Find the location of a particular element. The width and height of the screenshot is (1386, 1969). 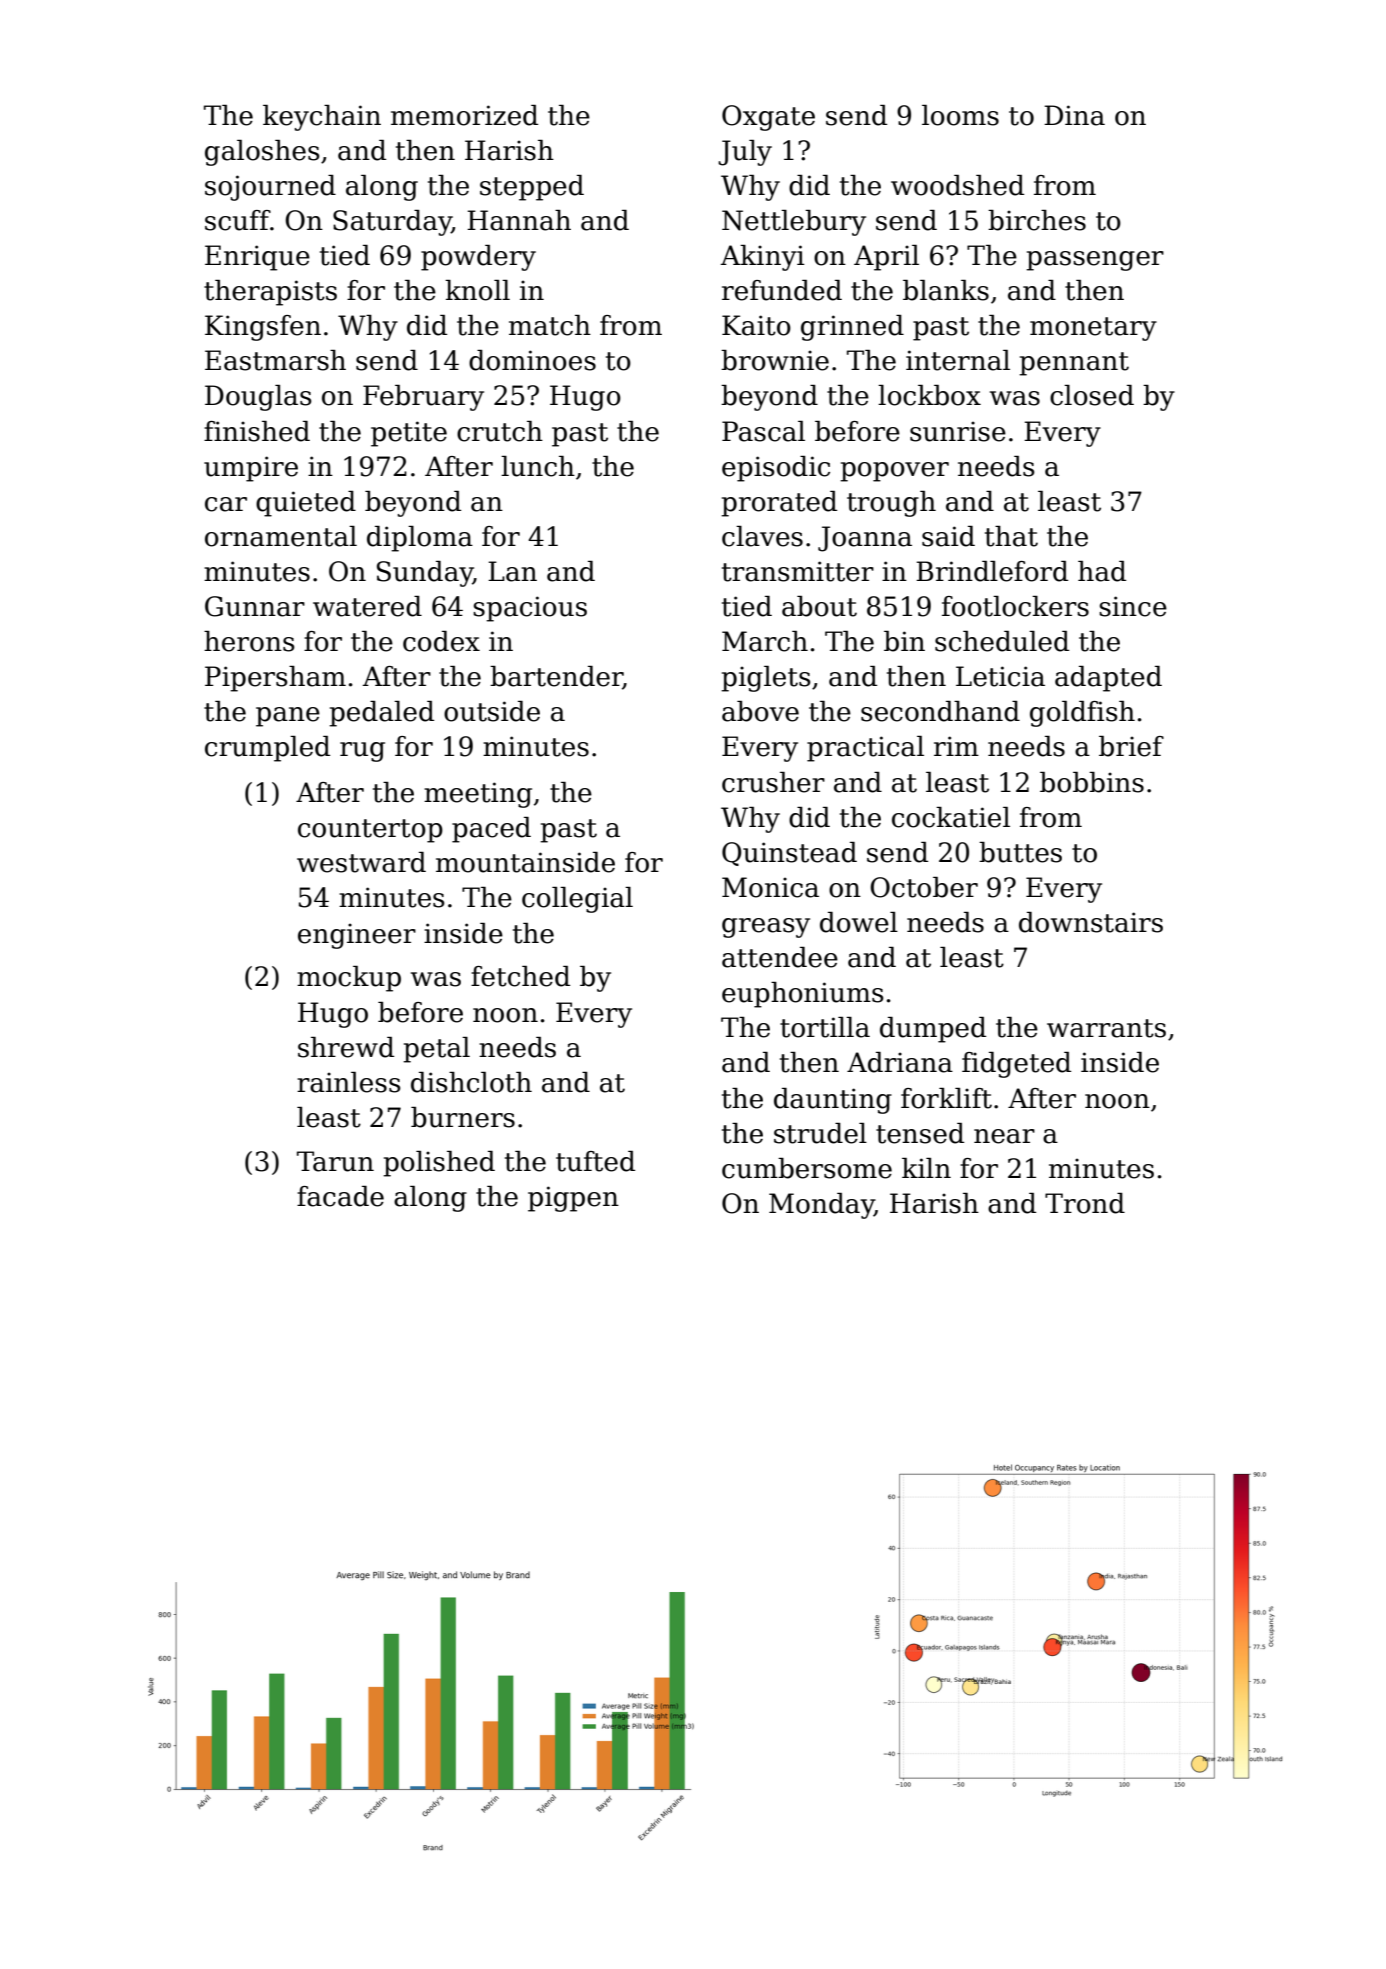

petal is located at coordinates (436, 1050).
